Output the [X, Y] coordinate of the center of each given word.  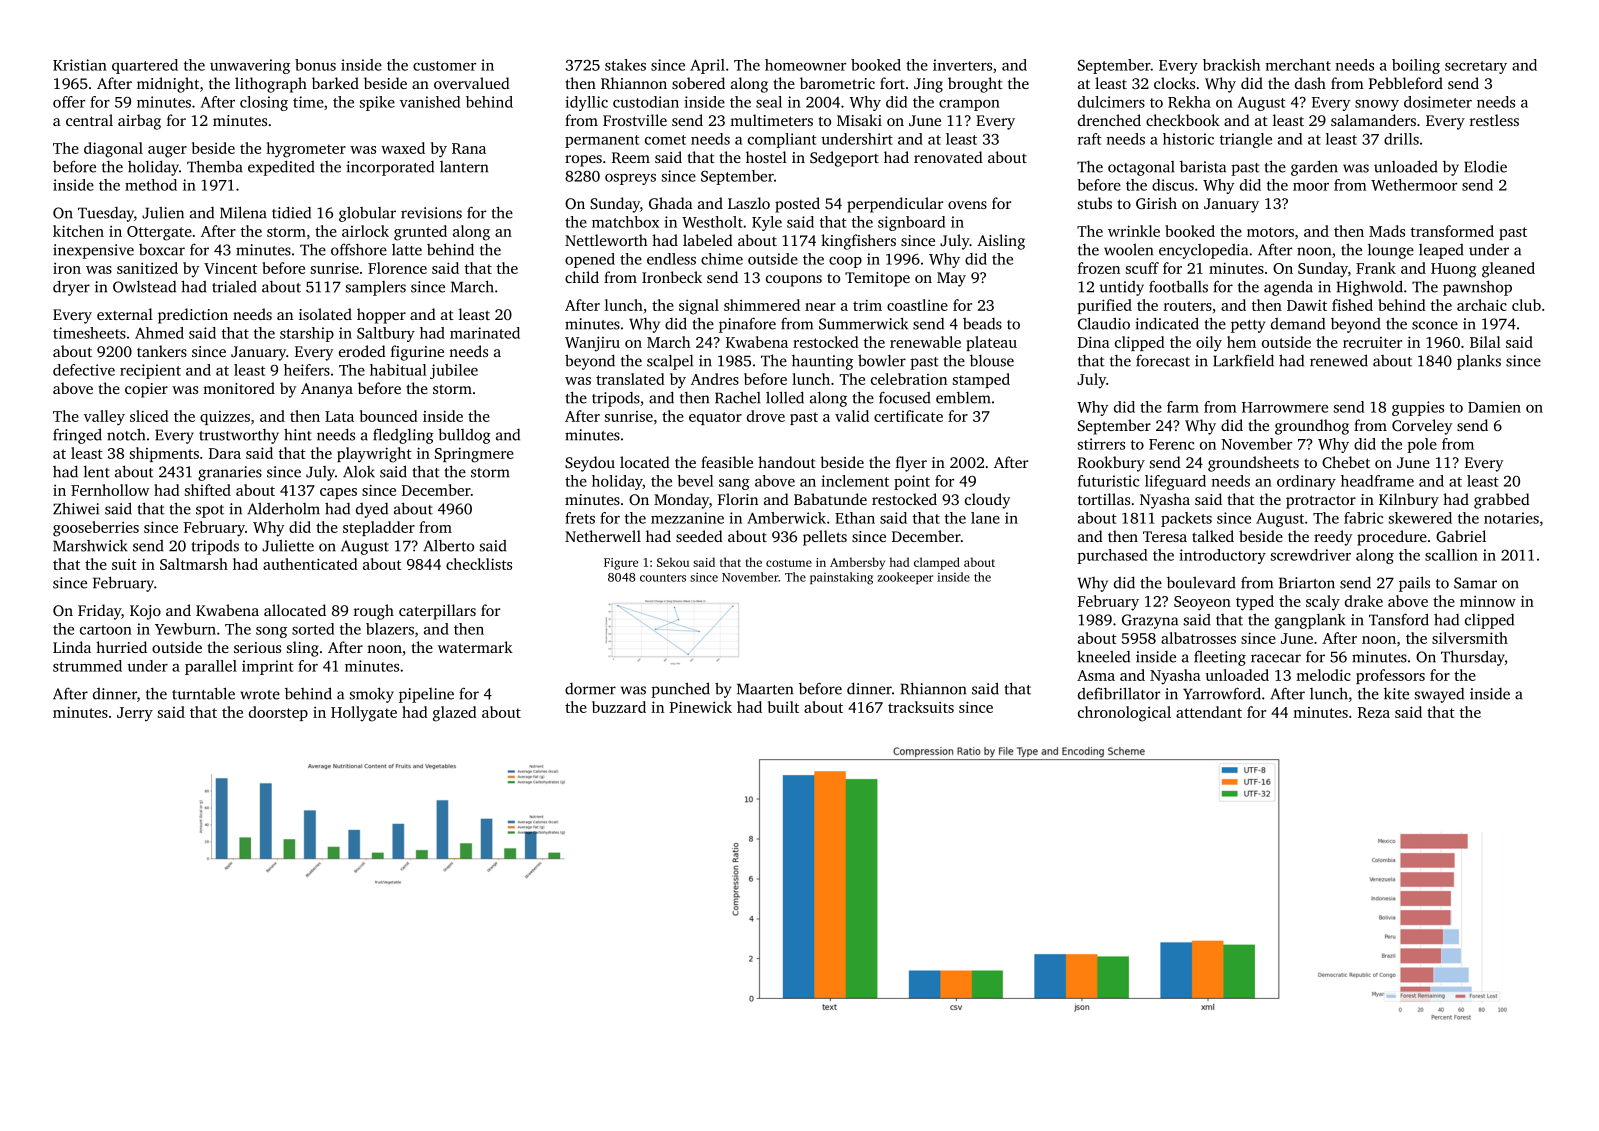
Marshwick [90, 546]
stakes [625, 65]
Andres [715, 379]
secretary [1476, 67]
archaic [1482, 305]
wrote [260, 695]
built [783, 707]
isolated [325, 314]
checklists [479, 564]
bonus [315, 65]
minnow [1488, 601]
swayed [1439, 695]
